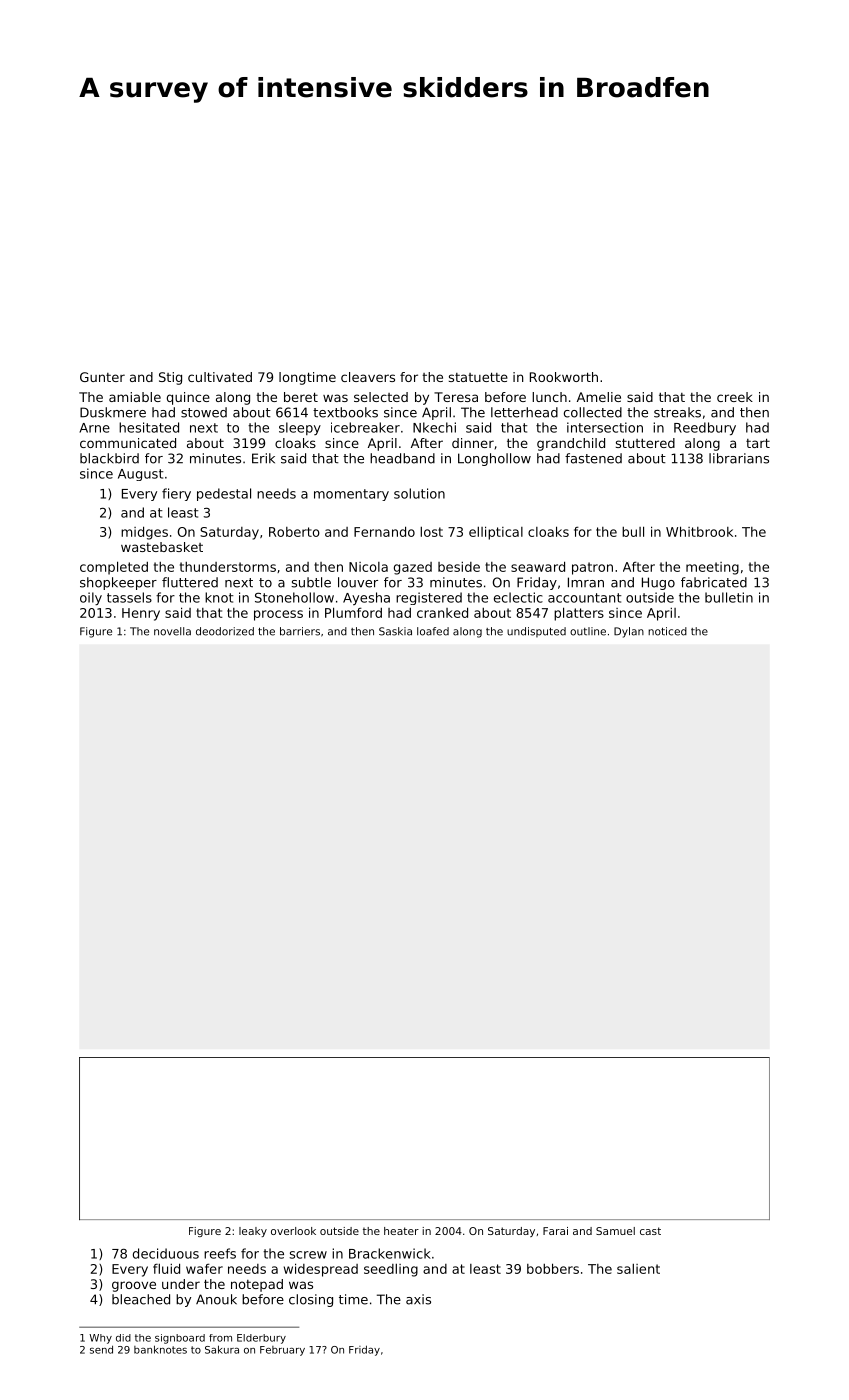 This page has width=849, height=1400. Describe the element at coordinates (588, 631) in the page. I see `outline` at that location.
